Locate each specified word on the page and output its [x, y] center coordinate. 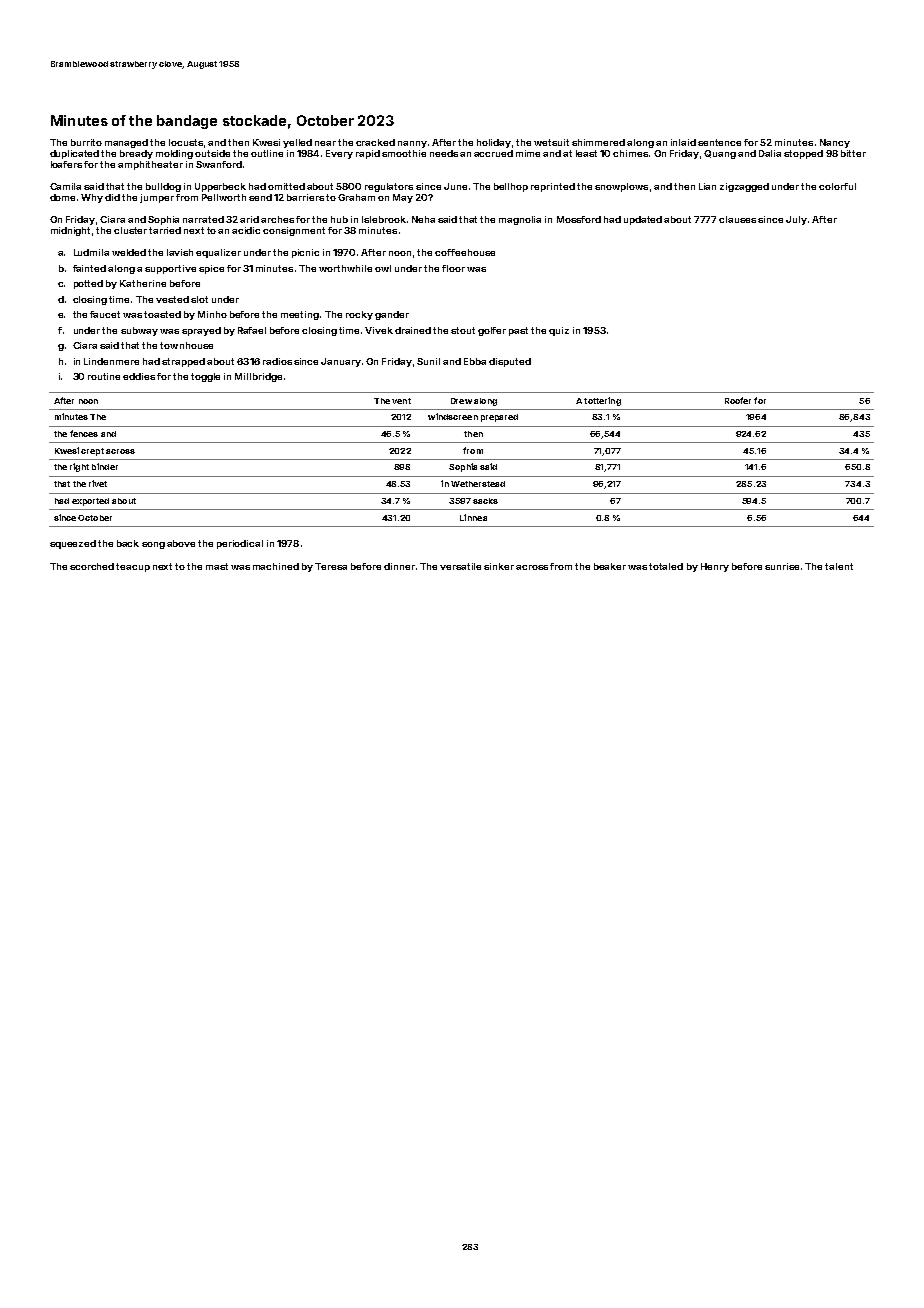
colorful [837, 186]
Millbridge [258, 377]
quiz [559, 331]
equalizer [218, 253]
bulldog [163, 187]
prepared [499, 418]
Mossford [579, 219]
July [796, 220]
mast [217, 566]
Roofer [738, 400]
